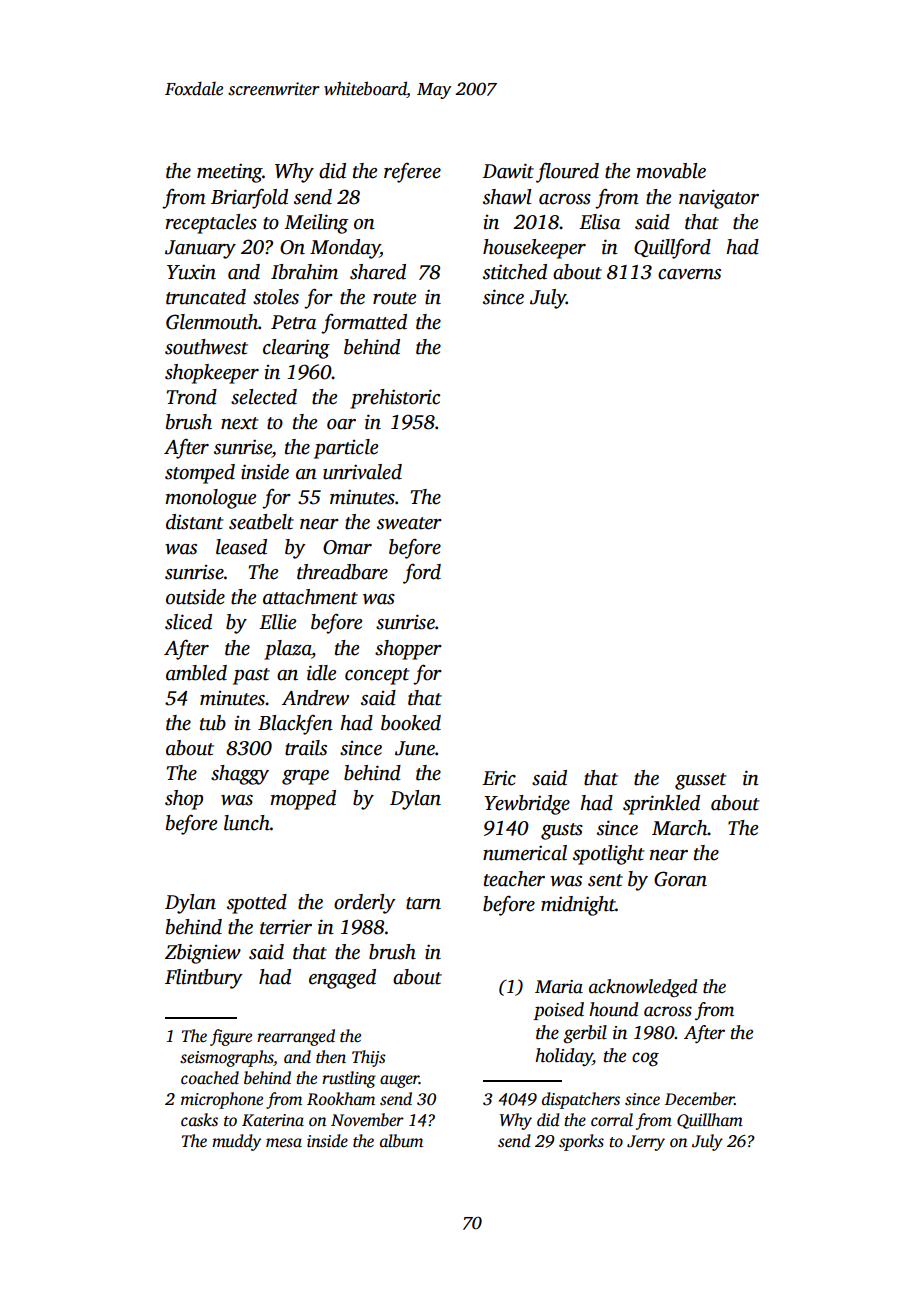 The height and width of the screenshot is (1311, 924). What do you see at coordinates (203, 954) in the screenshot?
I see `Zbigniew` at bounding box center [203, 954].
